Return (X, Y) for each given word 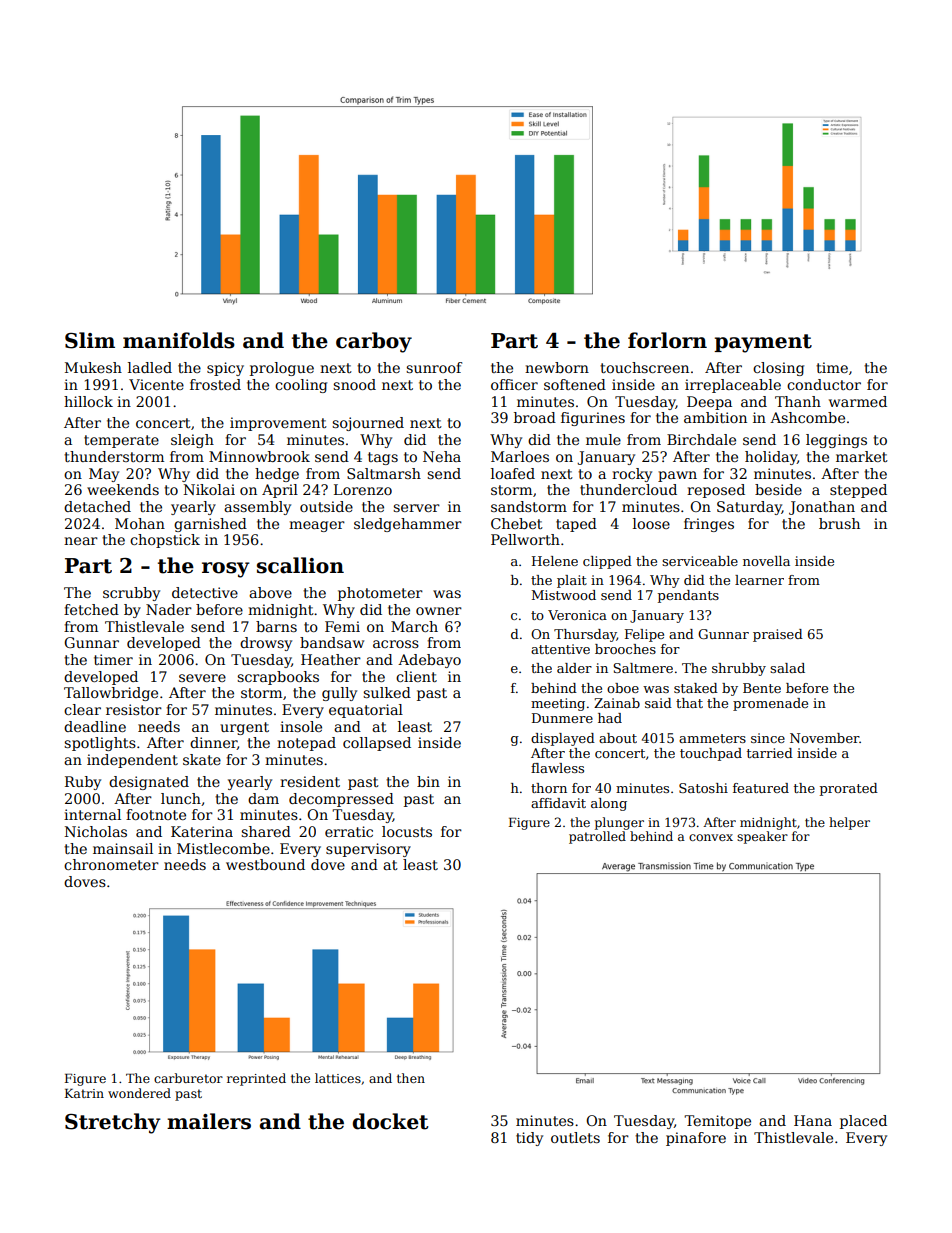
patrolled (597, 837)
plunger (619, 823)
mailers (209, 1121)
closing (778, 369)
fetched (91, 609)
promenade (770, 704)
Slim (90, 340)
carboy (374, 342)
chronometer (111, 864)
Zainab (617, 703)
